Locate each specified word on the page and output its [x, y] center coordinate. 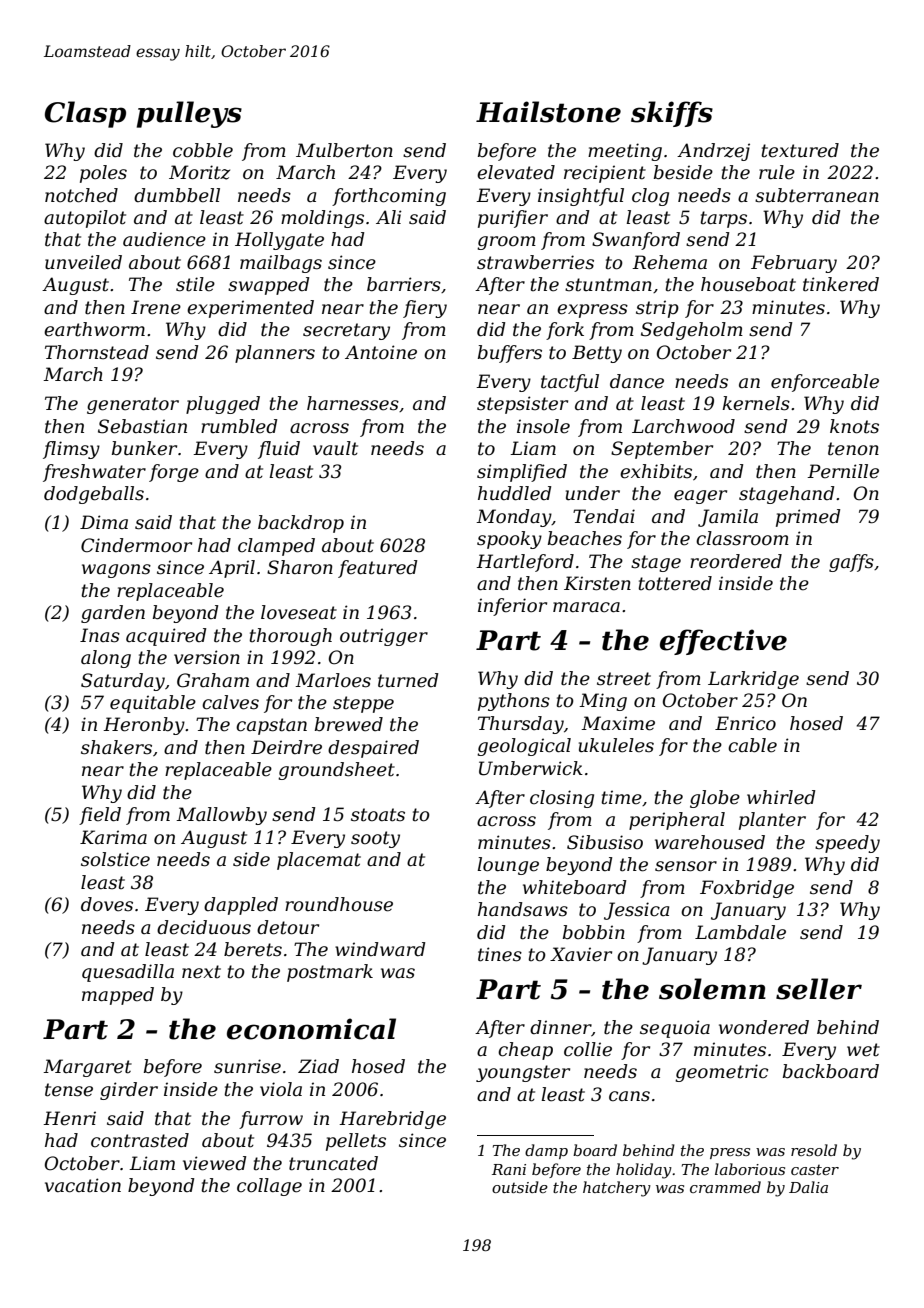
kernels [756, 403]
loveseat [299, 612]
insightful [581, 197]
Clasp [85, 114]
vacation [83, 1185]
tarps [723, 219]
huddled [514, 493]
